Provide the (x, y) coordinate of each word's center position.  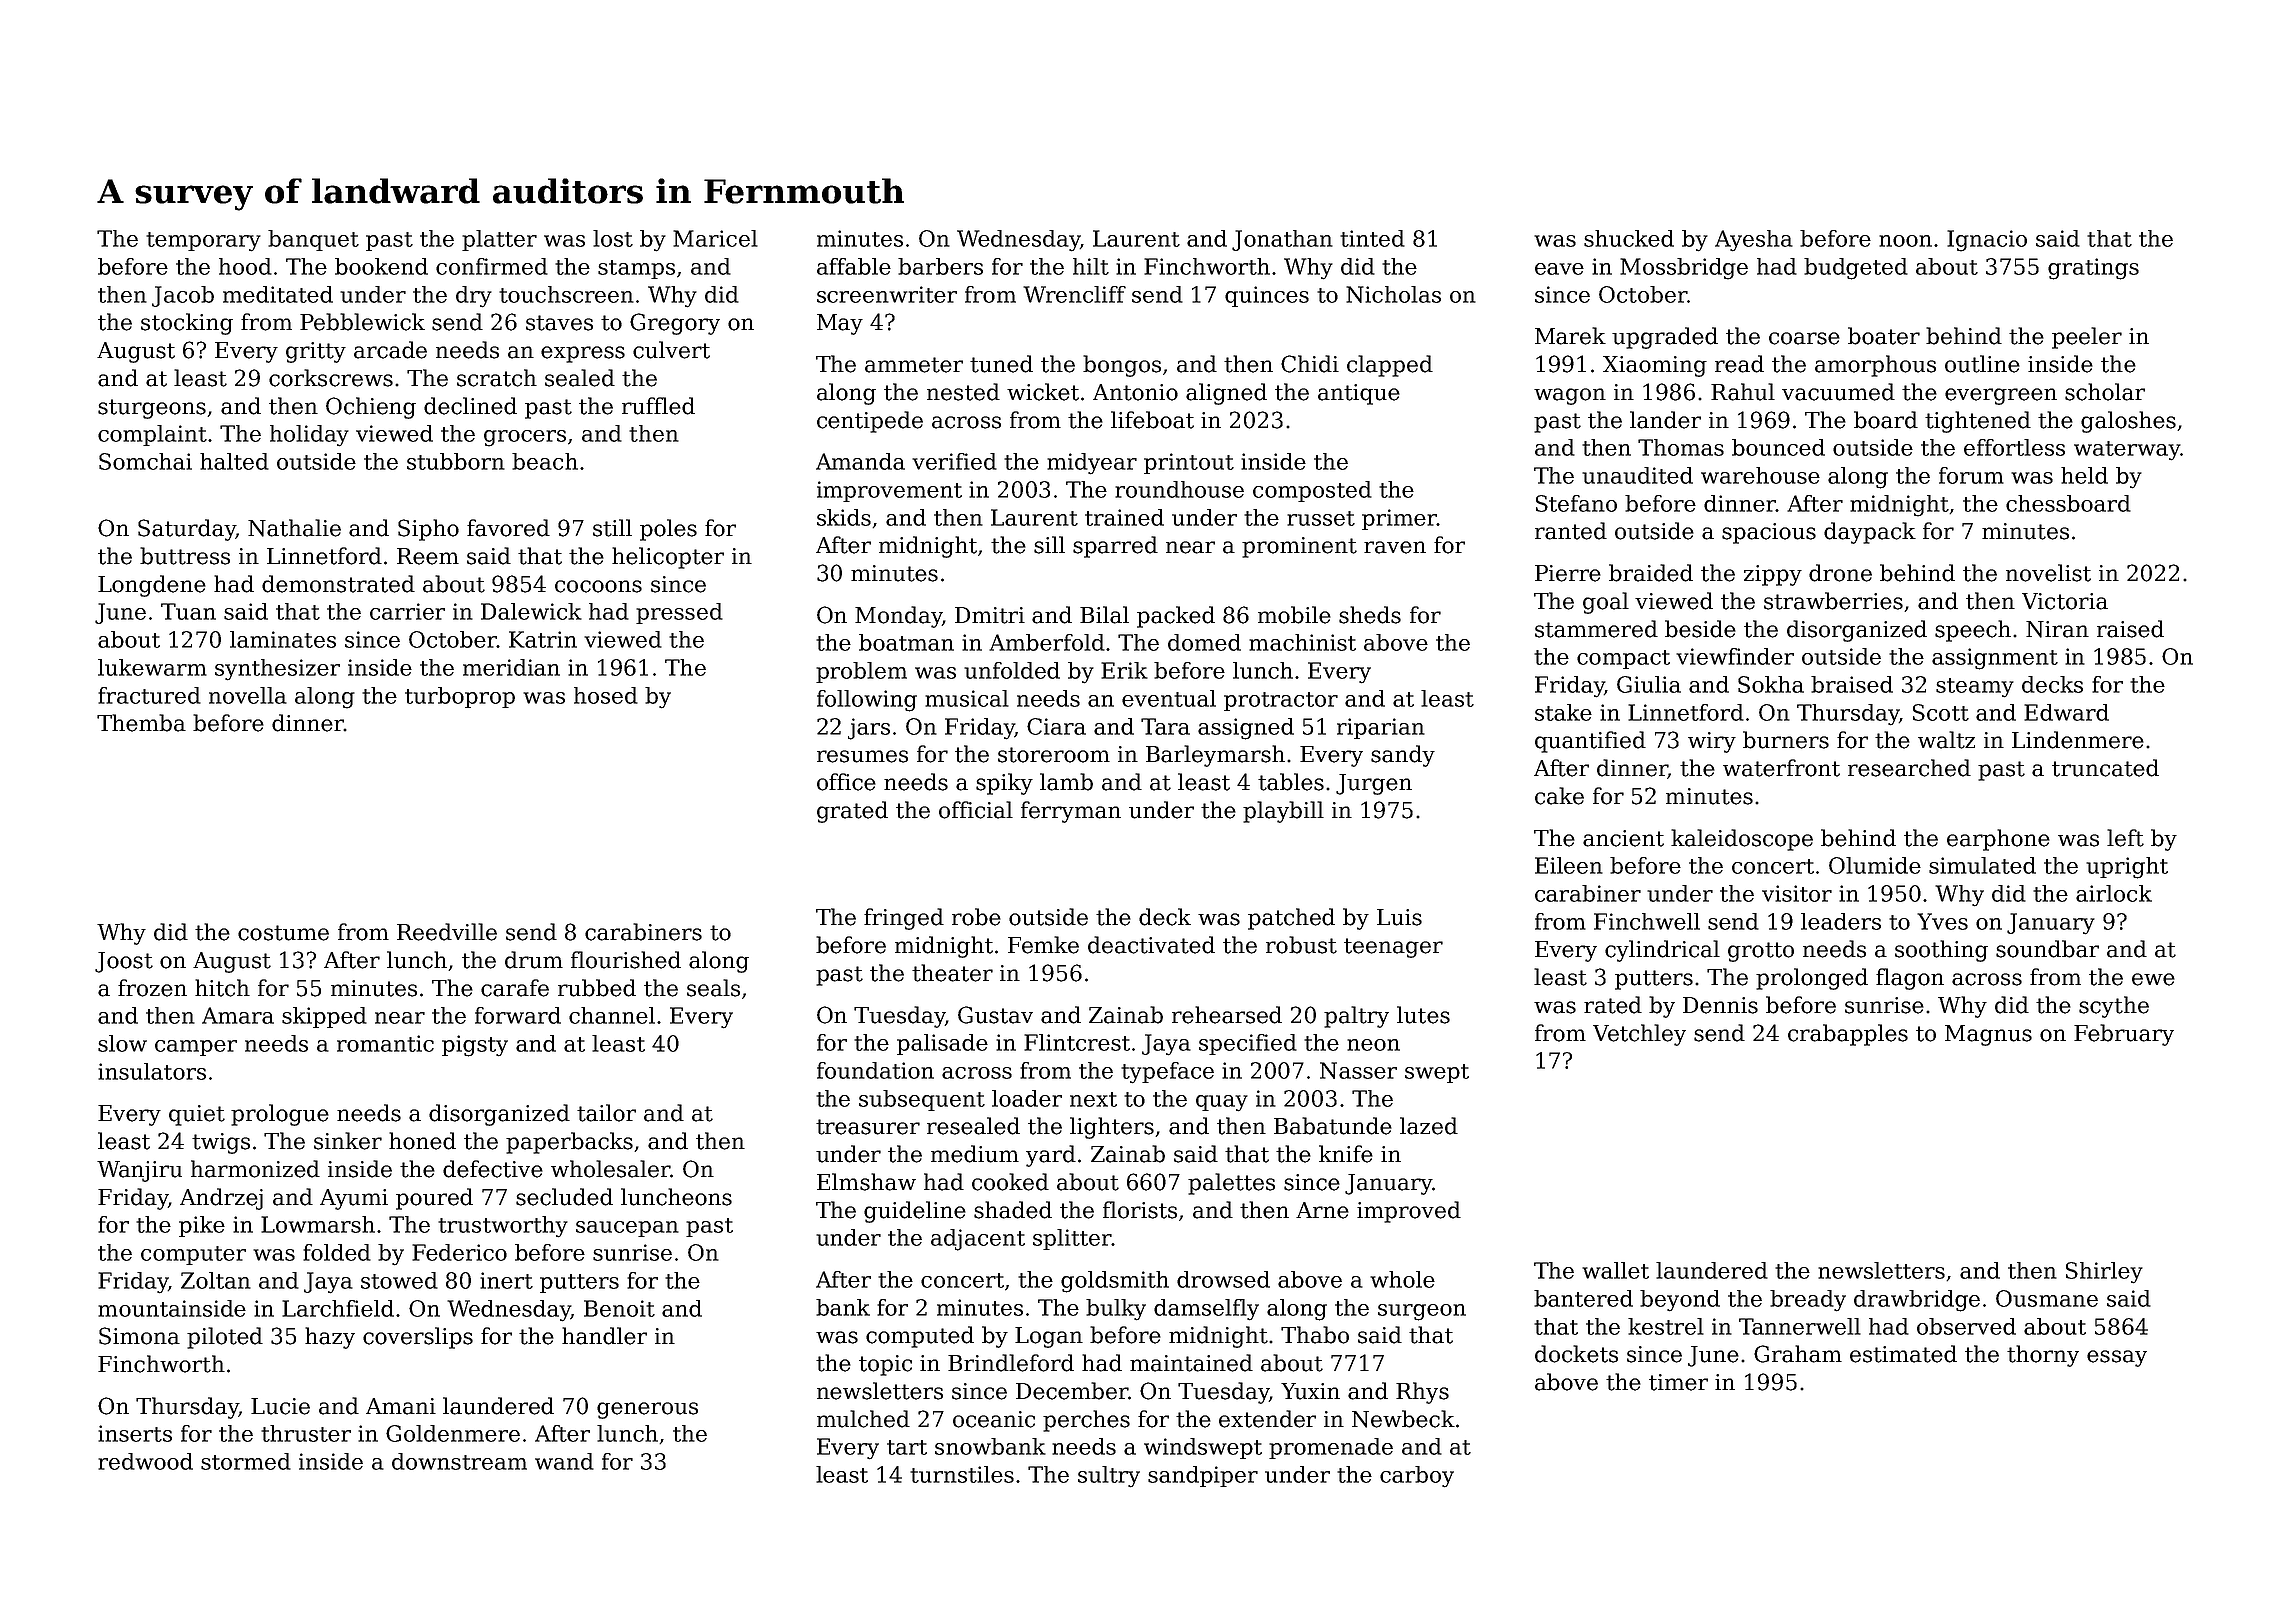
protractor (1281, 701)
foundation (875, 1070)
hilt (1091, 266)
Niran (2057, 629)
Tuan (188, 611)
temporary (203, 242)
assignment (1995, 659)
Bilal (1104, 615)
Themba (141, 723)
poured (434, 1199)
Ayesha (1754, 241)
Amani (401, 1406)
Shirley (2104, 1273)
